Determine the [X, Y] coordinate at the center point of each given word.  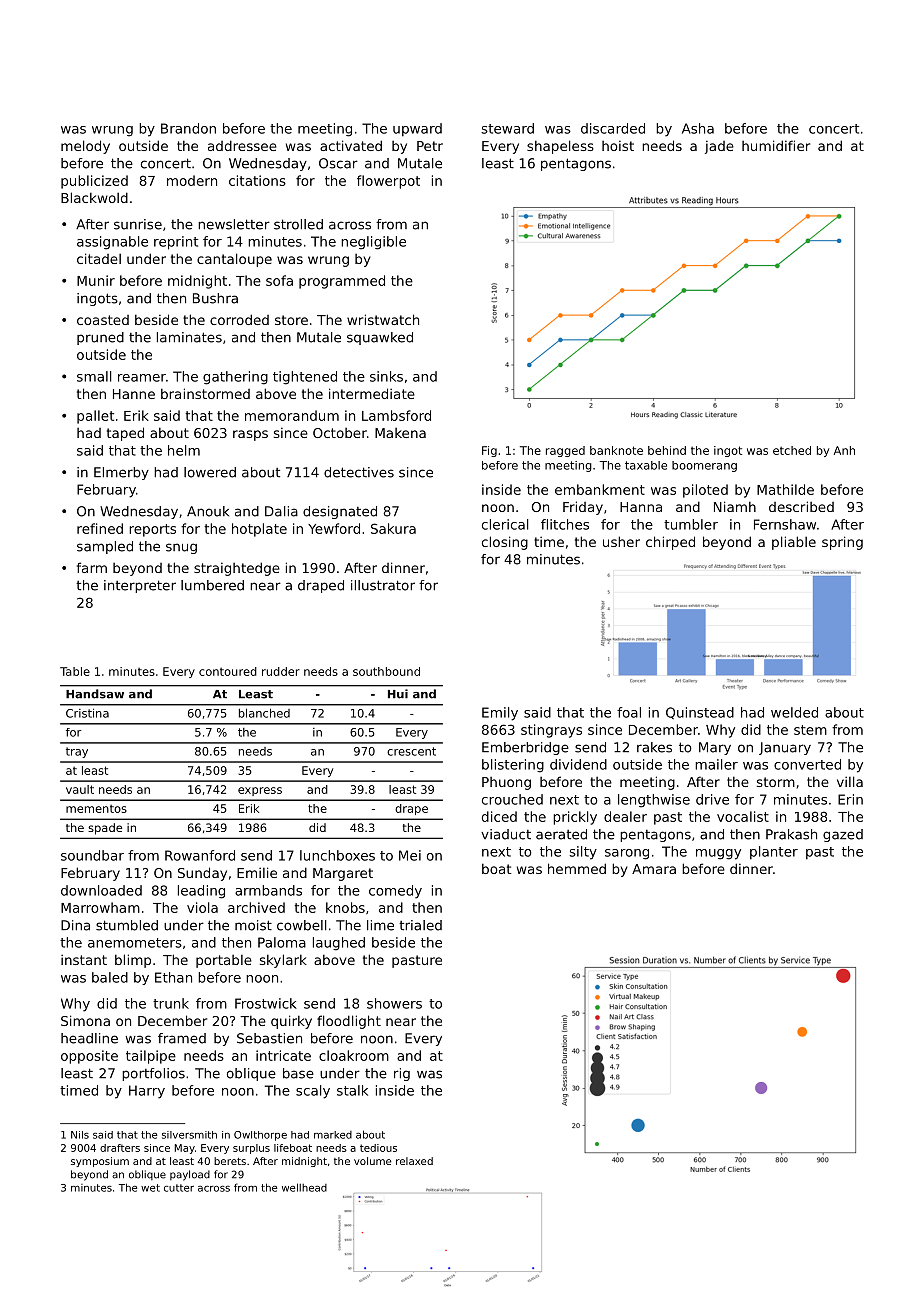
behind [667, 450]
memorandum [292, 415]
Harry [147, 1092]
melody [85, 147]
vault [80, 789]
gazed [843, 835]
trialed [420, 925]
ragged [565, 451]
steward [507, 128]
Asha [698, 128]
